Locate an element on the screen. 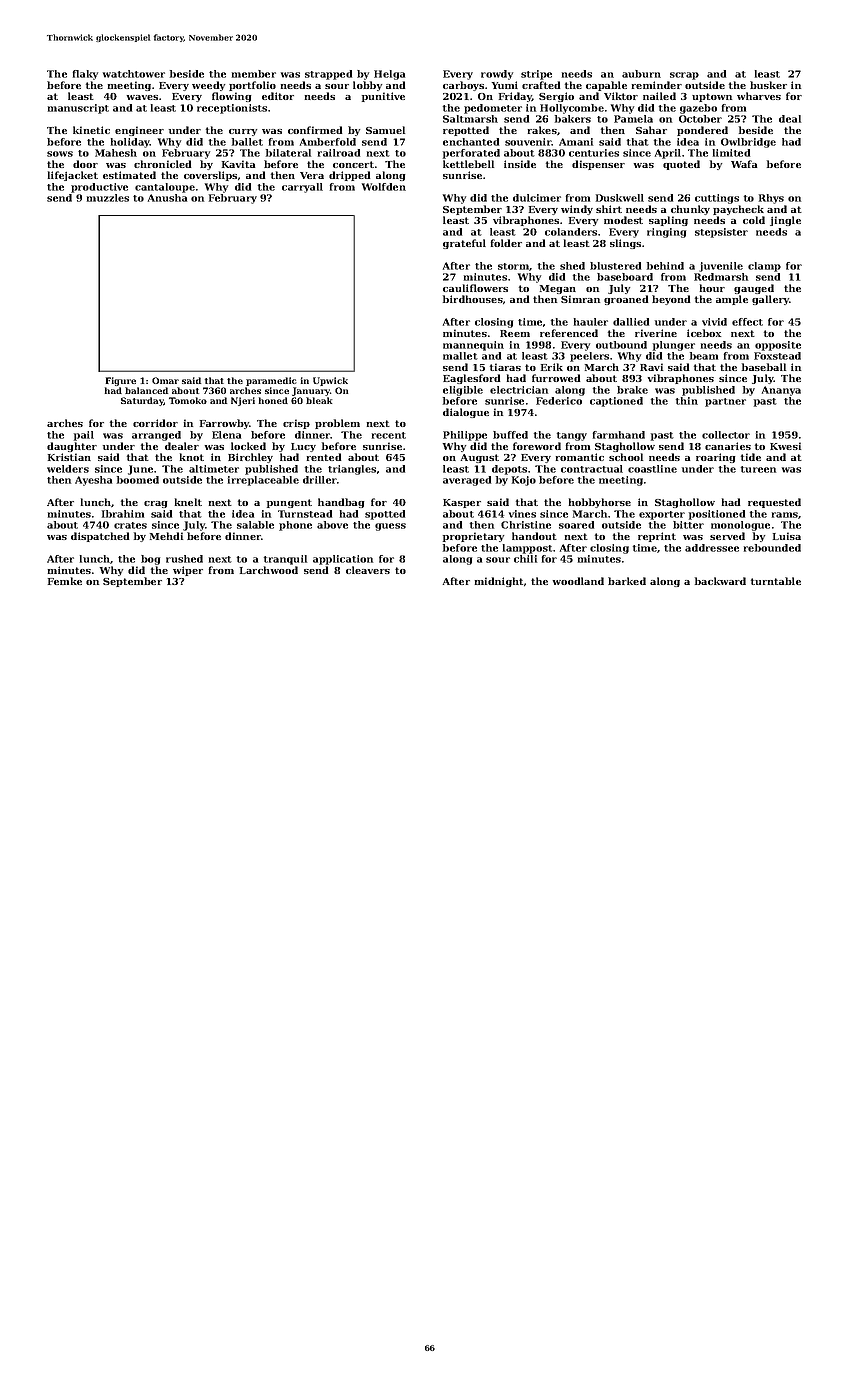  strapped is located at coordinates (328, 75).
